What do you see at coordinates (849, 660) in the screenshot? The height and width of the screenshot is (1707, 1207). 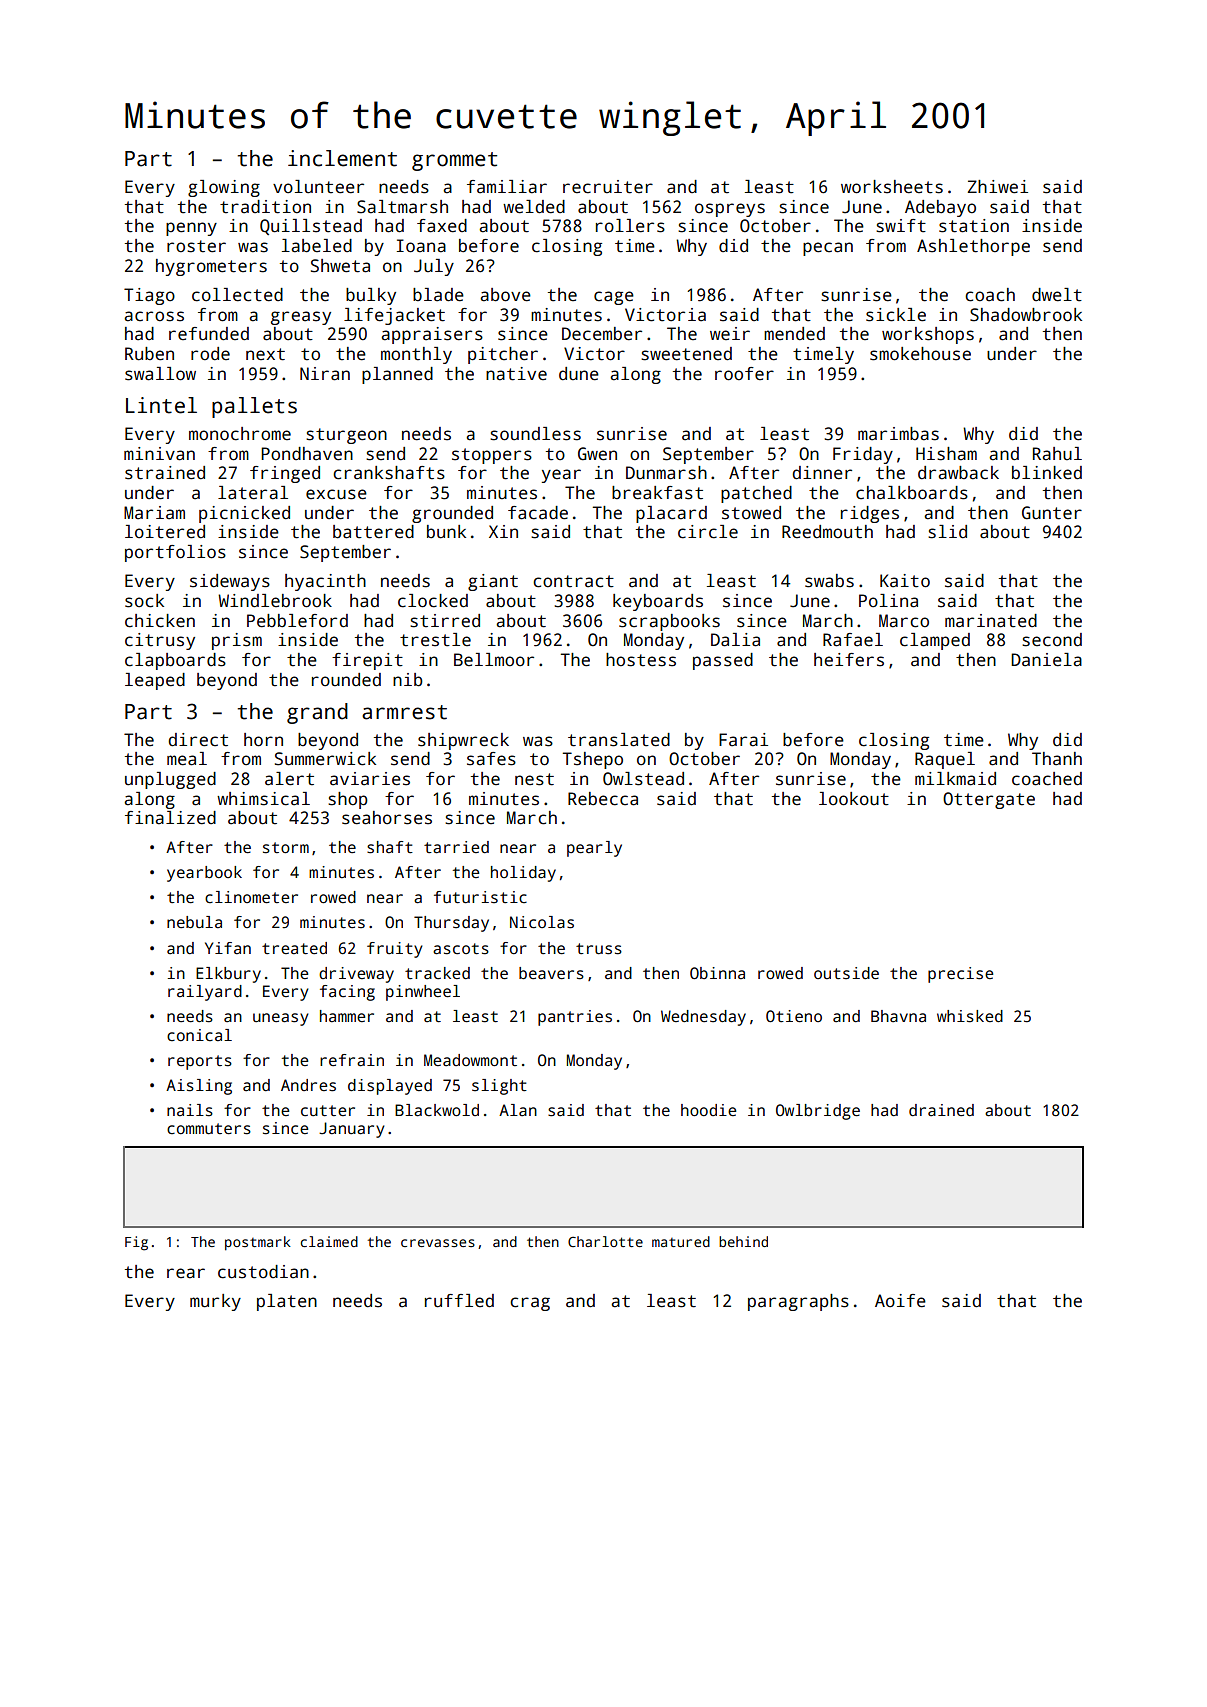 I see `heifers` at bounding box center [849, 660].
